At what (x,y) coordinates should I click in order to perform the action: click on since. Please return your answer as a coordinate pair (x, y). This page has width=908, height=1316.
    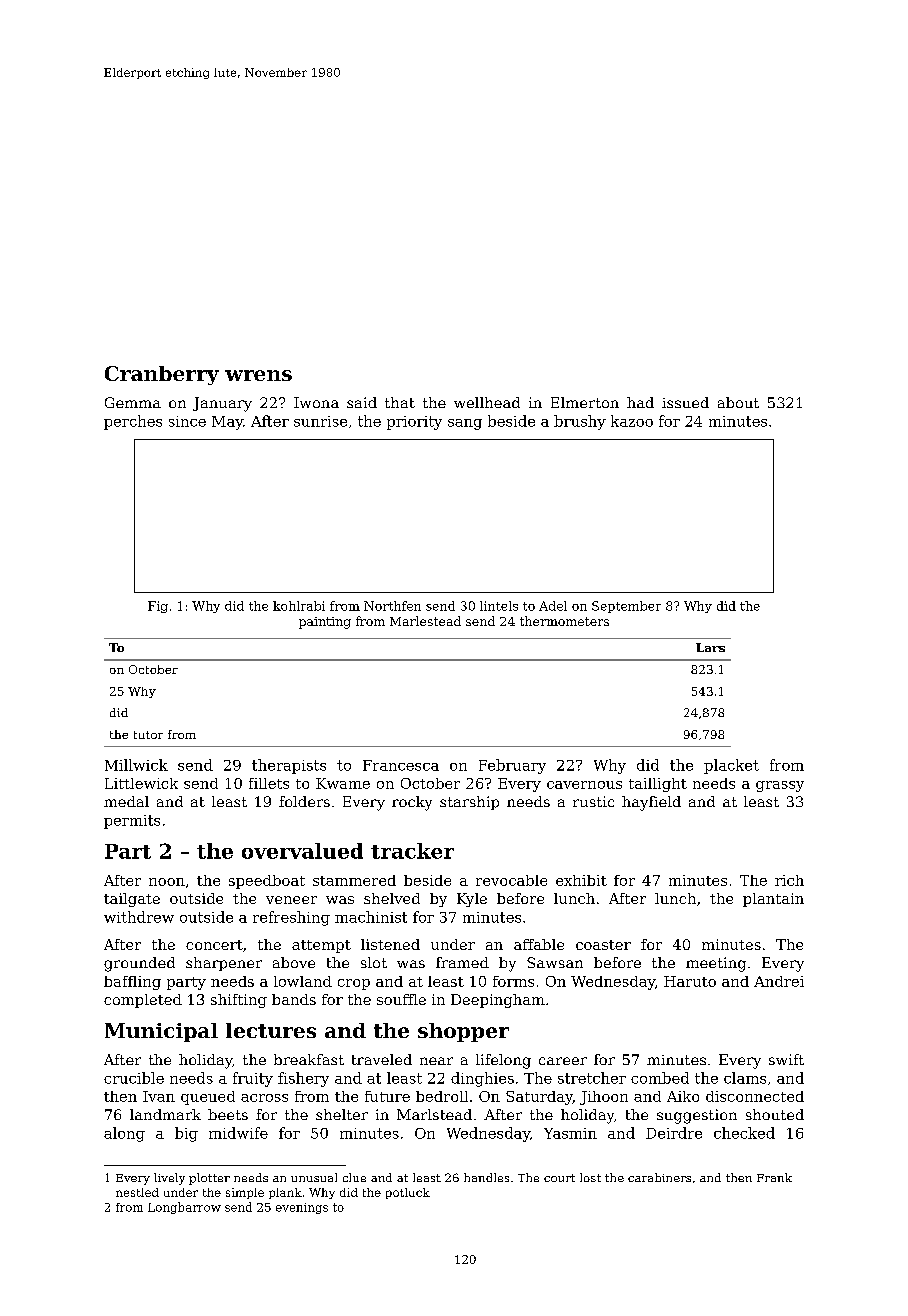
    Looking at the image, I should click on (187, 421).
